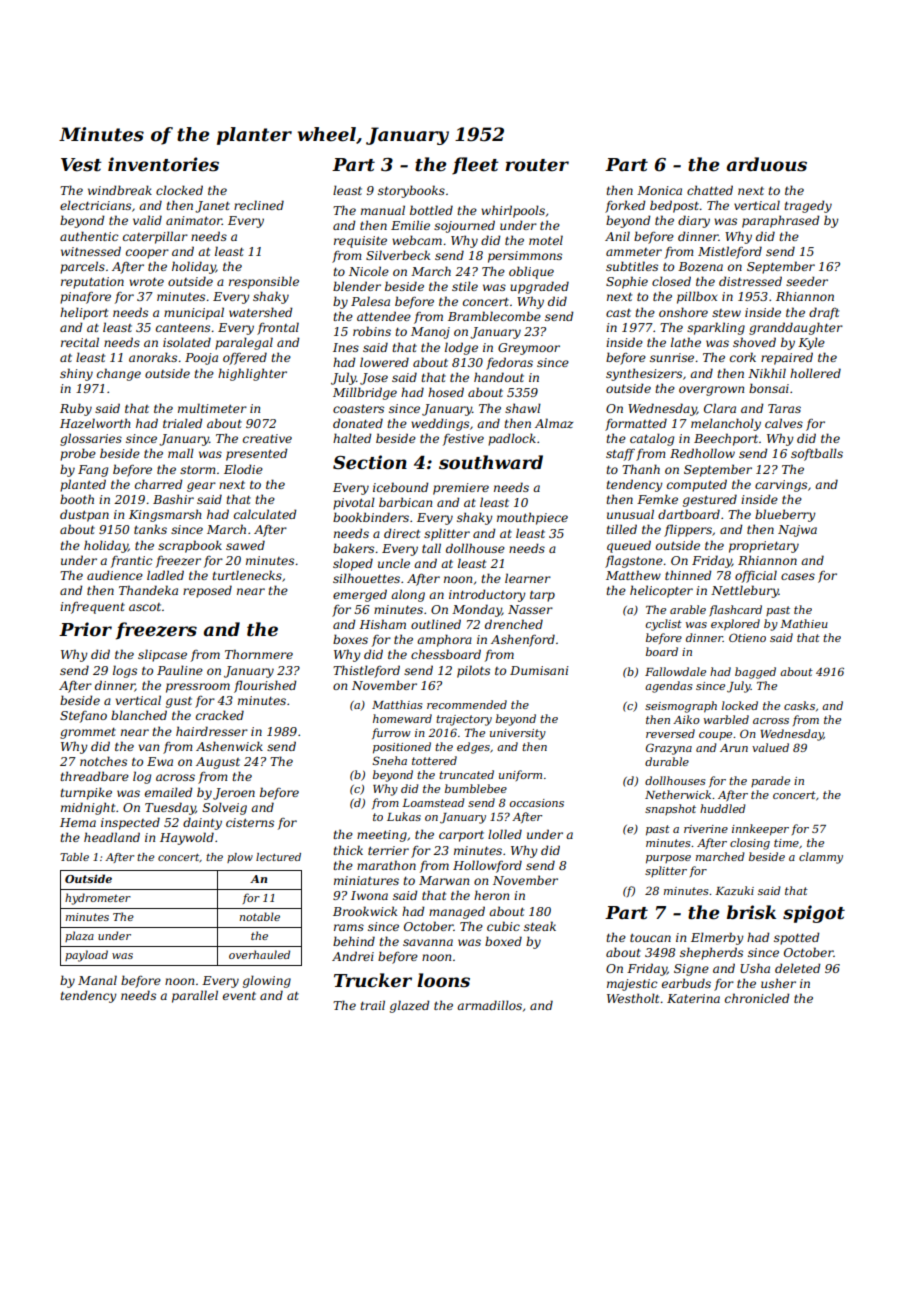 The width and height of the screenshot is (908, 1316). Describe the element at coordinates (431, 210) in the screenshot. I see `bottled` at that location.
